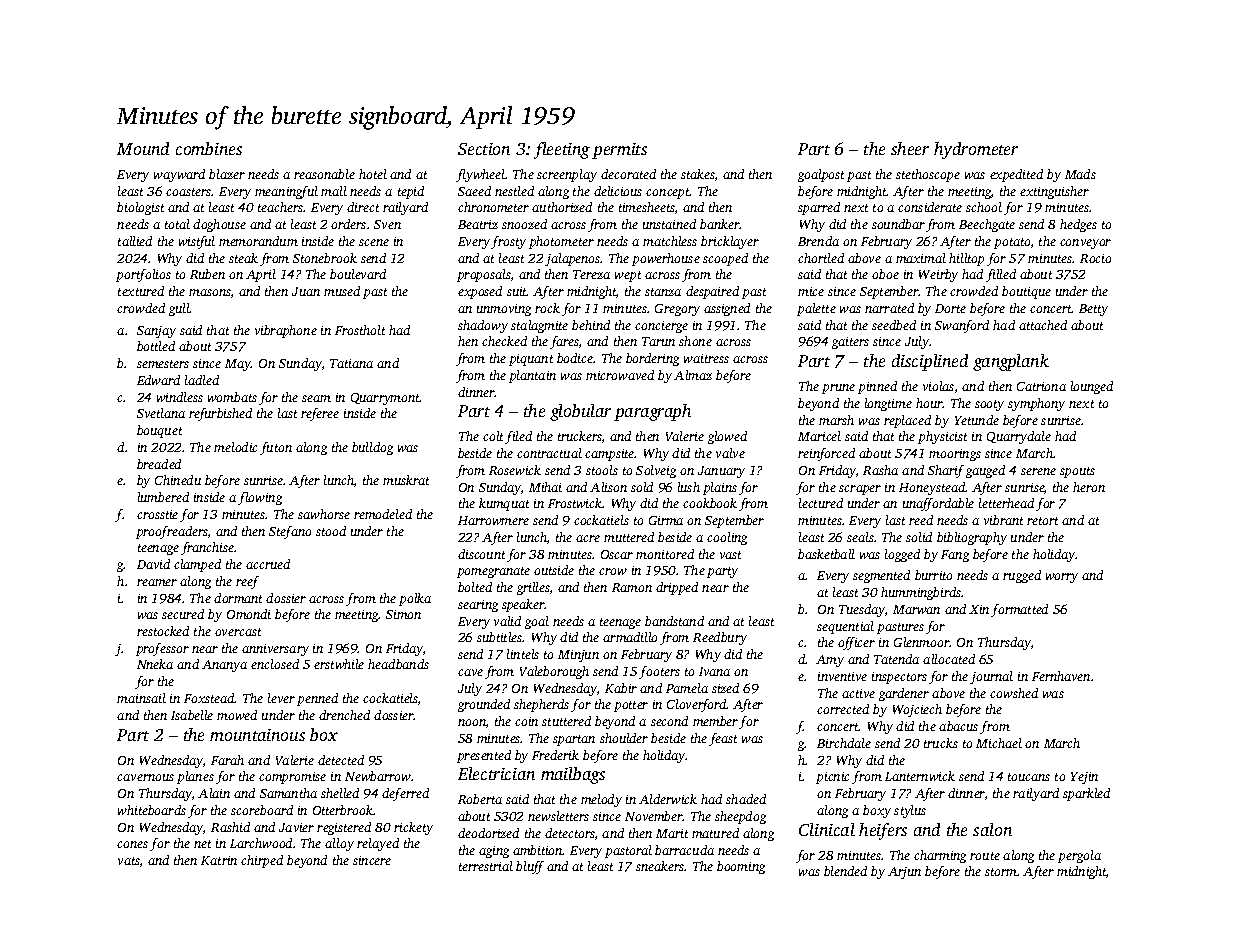 This screenshot has height=952, width=1233. I want to click on conveyor, so click(1085, 244).
